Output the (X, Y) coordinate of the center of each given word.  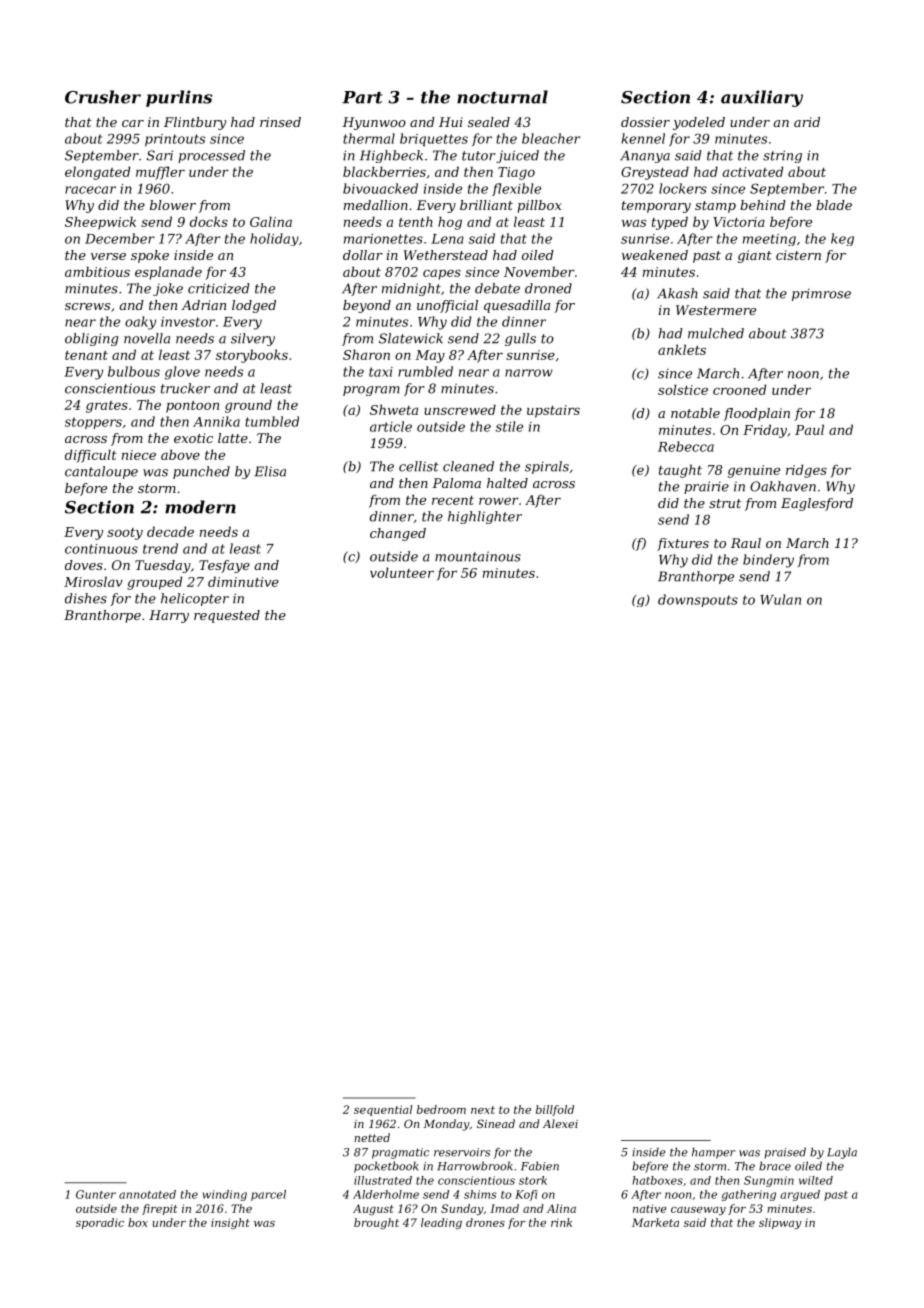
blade (834, 205)
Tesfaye (224, 566)
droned (548, 288)
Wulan (780, 599)
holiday (274, 239)
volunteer (402, 572)
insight (230, 1223)
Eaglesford (817, 504)
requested (227, 616)
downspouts (698, 600)
